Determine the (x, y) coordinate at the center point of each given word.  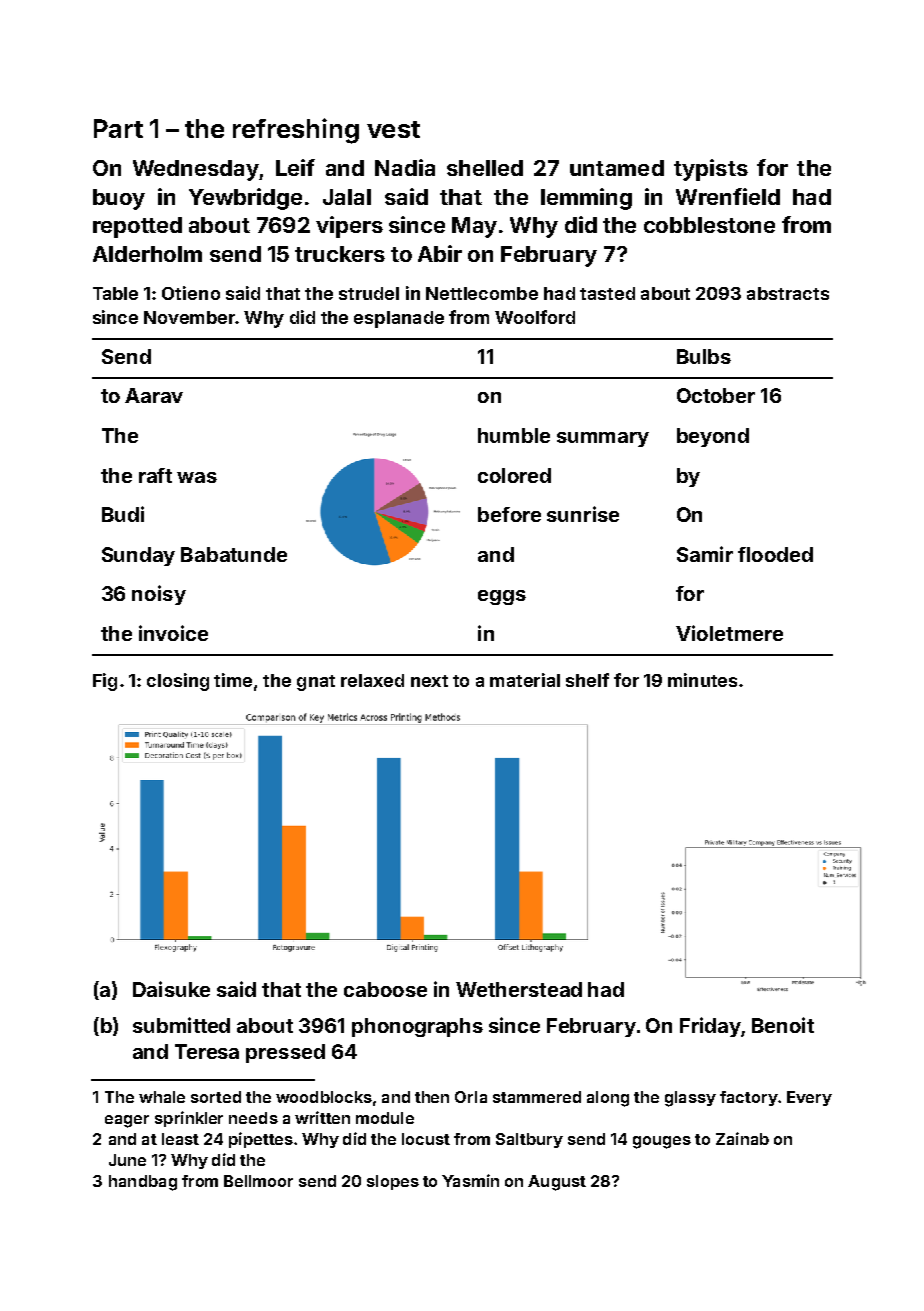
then (432, 1097)
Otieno (191, 293)
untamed (617, 168)
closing (178, 682)
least (180, 1139)
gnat (316, 683)
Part (118, 128)
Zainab (742, 1138)
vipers (349, 227)
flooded (775, 554)
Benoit (783, 1025)
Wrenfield (728, 196)
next (429, 681)
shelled (485, 168)
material (525, 680)
